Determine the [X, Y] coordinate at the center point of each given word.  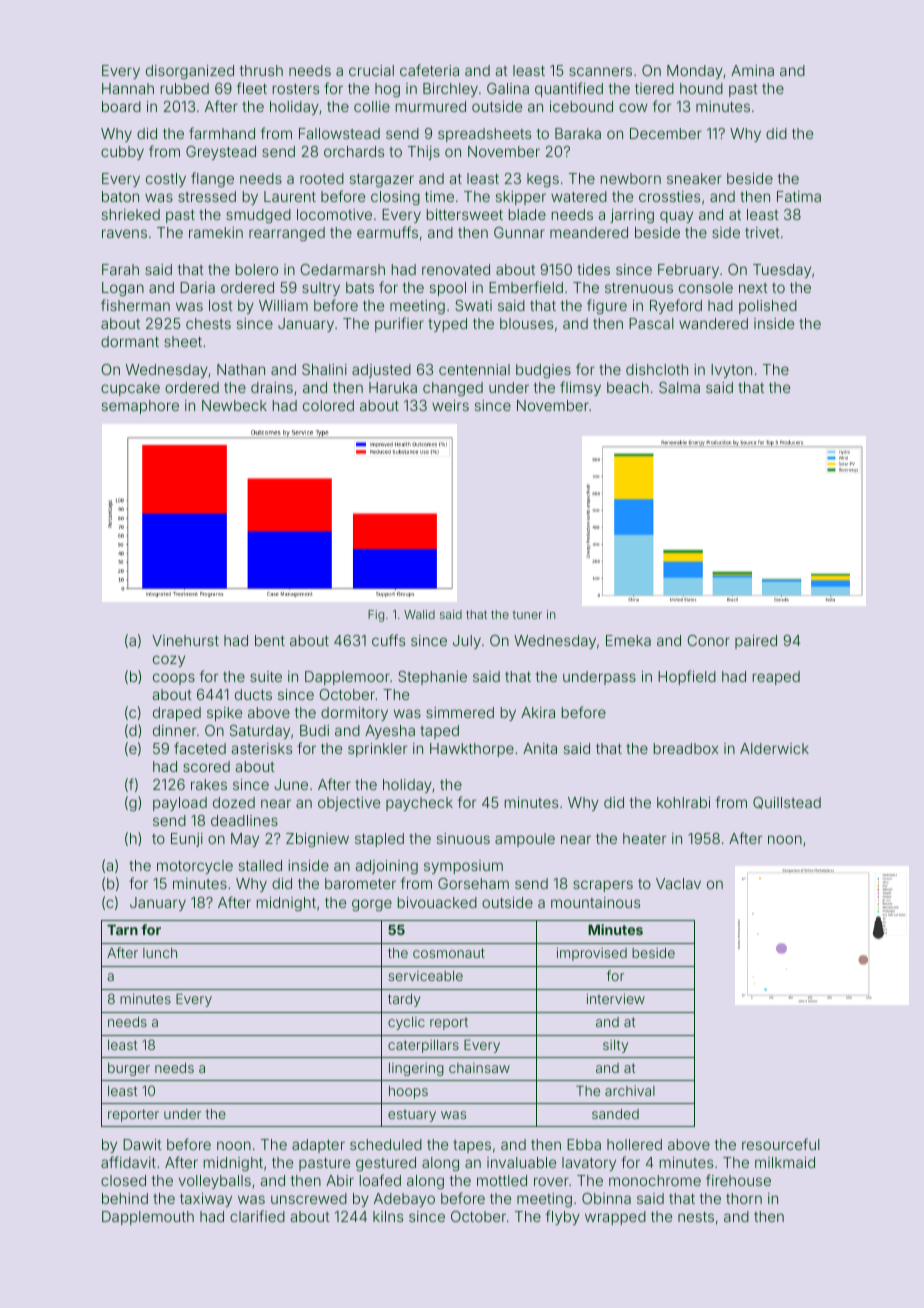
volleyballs [215, 1182]
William [283, 305]
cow [633, 107]
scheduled [386, 1144]
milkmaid [785, 1162]
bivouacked [437, 902]
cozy [169, 661]
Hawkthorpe [472, 750]
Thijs [424, 153]
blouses [526, 323]
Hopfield [687, 677]
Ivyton [731, 371]
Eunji [187, 840]
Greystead [221, 153]
